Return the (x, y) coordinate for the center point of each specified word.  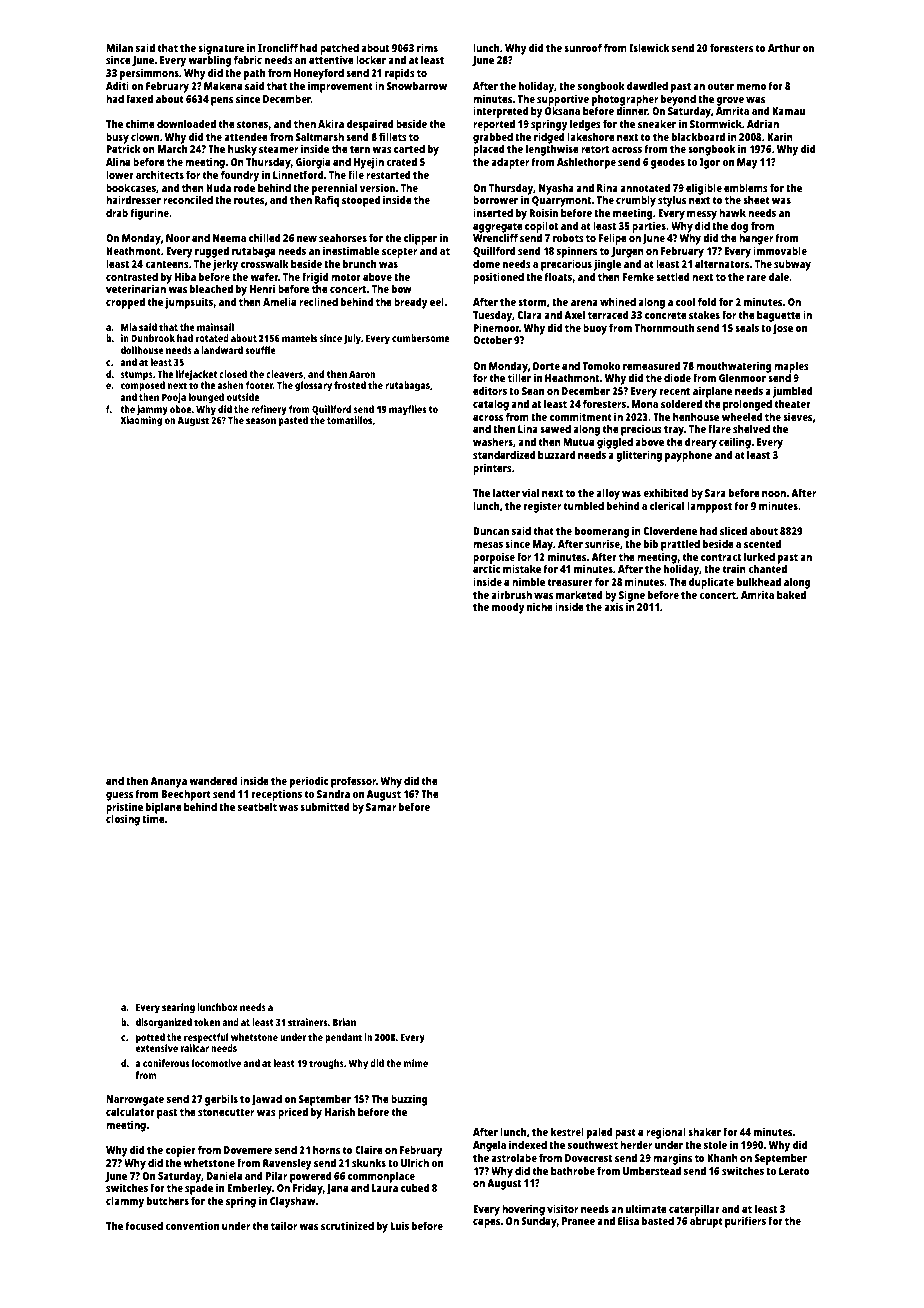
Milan (119, 47)
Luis (399, 1225)
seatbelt (257, 806)
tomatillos (349, 420)
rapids (400, 74)
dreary (701, 443)
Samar (381, 807)
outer (721, 86)
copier (181, 1151)
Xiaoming (141, 421)
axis (613, 607)
